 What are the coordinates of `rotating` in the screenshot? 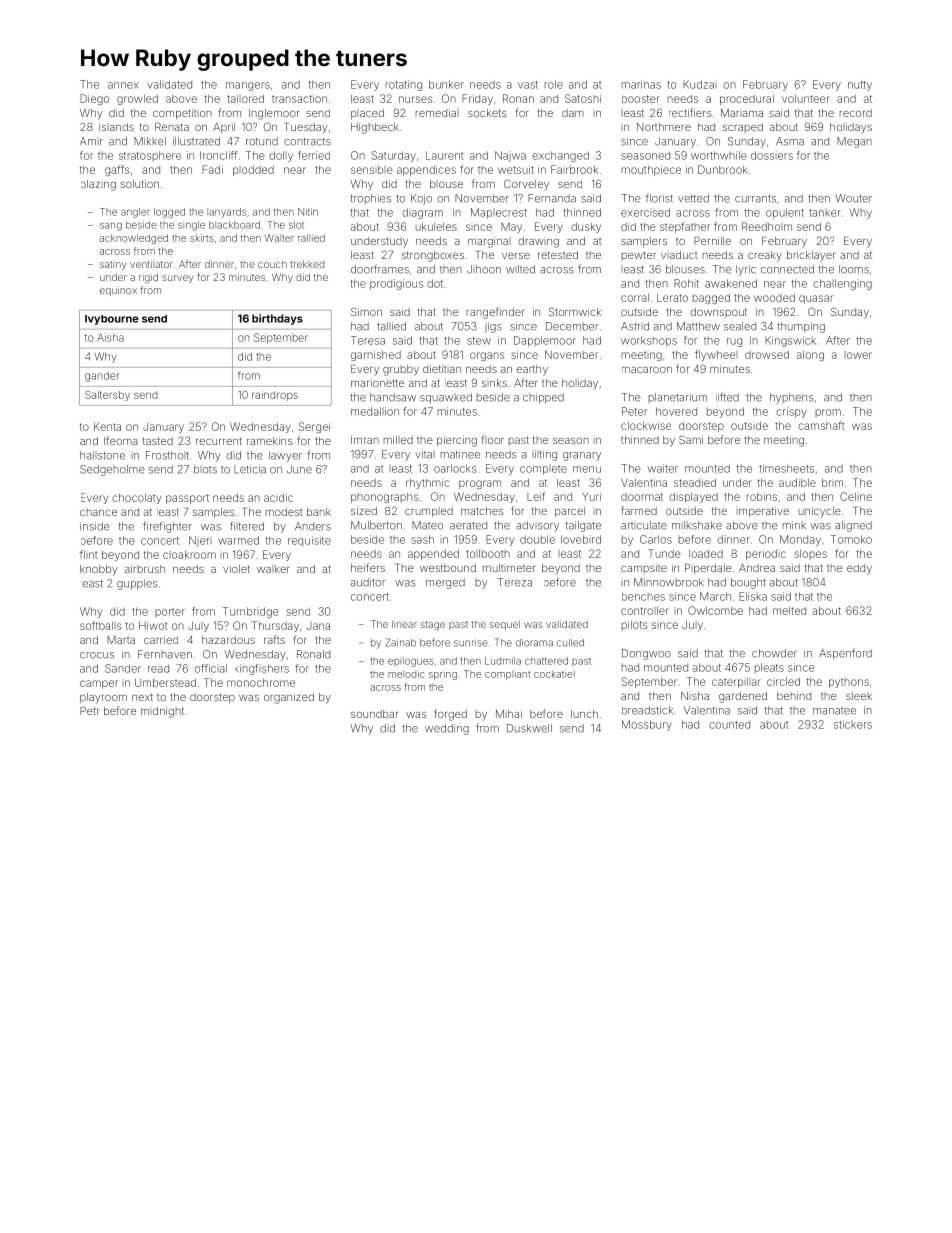 It's located at (404, 85).
